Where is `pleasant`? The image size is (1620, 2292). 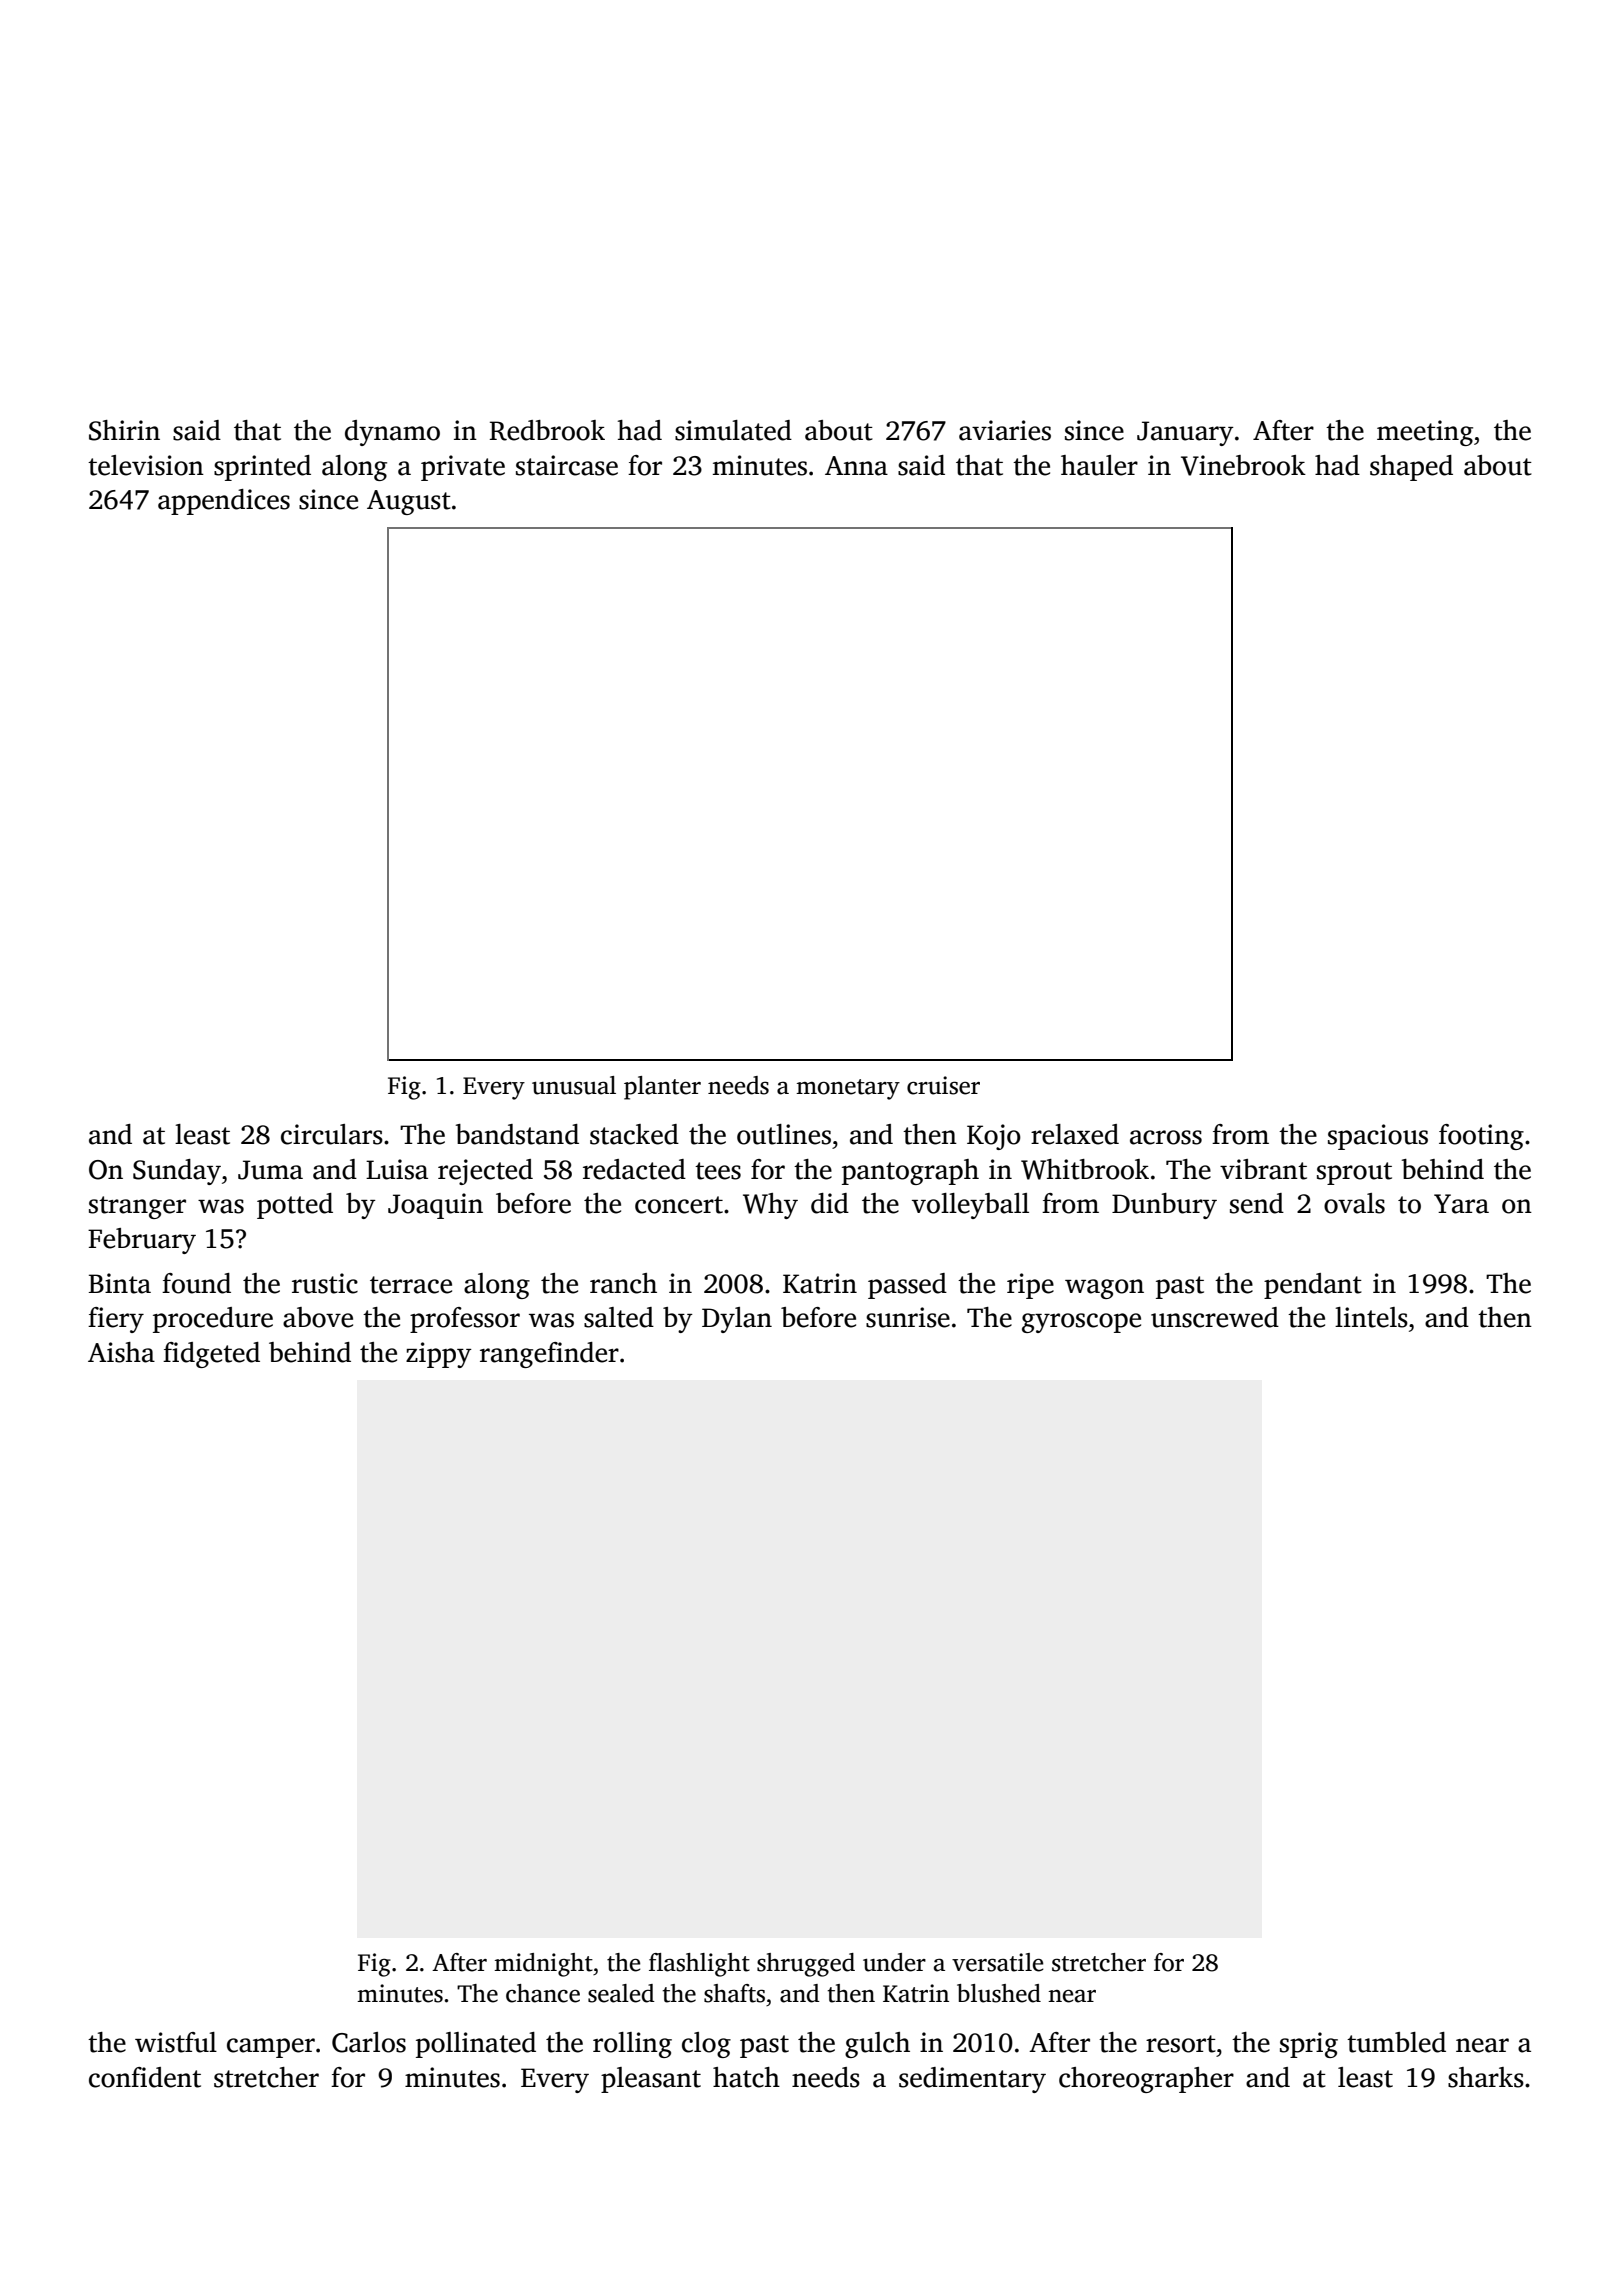 pleasant is located at coordinates (651, 2080).
